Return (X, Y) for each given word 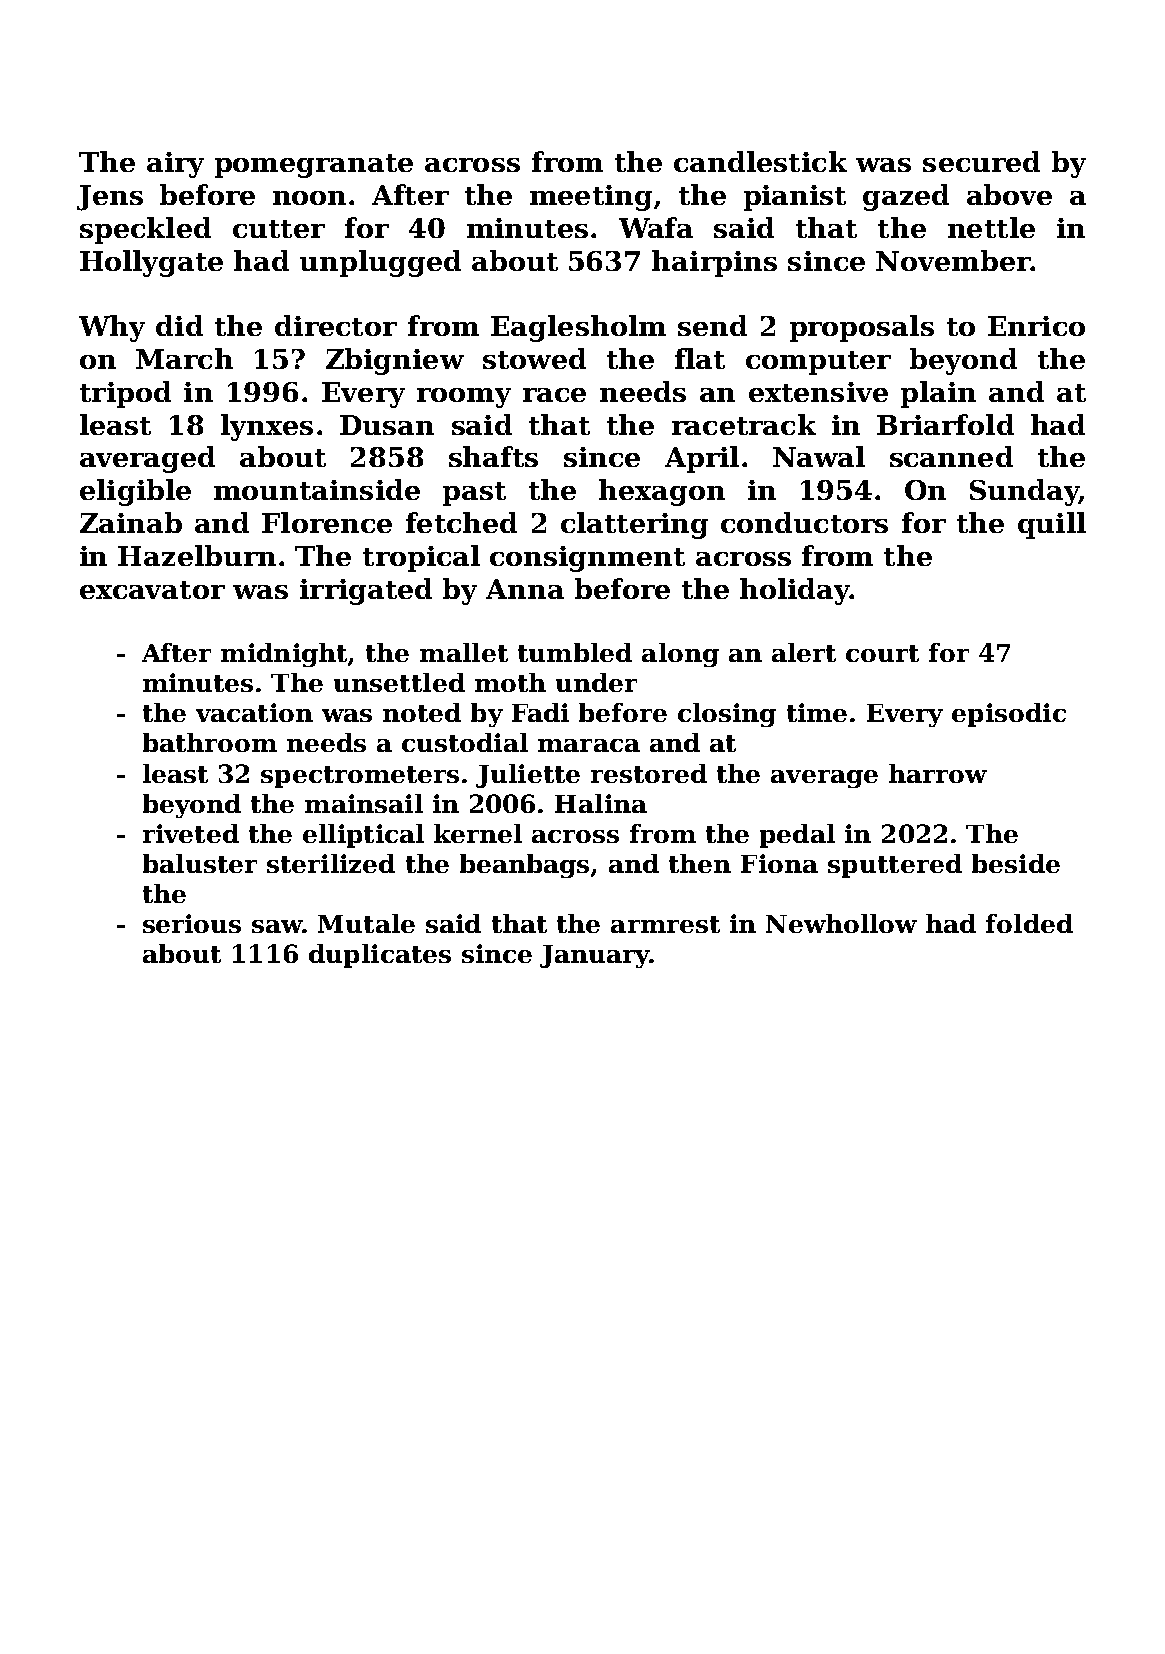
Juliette (528, 776)
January (595, 956)
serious (192, 923)
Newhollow (841, 923)
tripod (125, 394)
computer (818, 363)
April (702, 459)
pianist (795, 198)
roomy (464, 398)
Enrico (1036, 326)
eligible (135, 492)
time (817, 712)
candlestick (760, 161)
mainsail (364, 803)
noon (309, 198)
